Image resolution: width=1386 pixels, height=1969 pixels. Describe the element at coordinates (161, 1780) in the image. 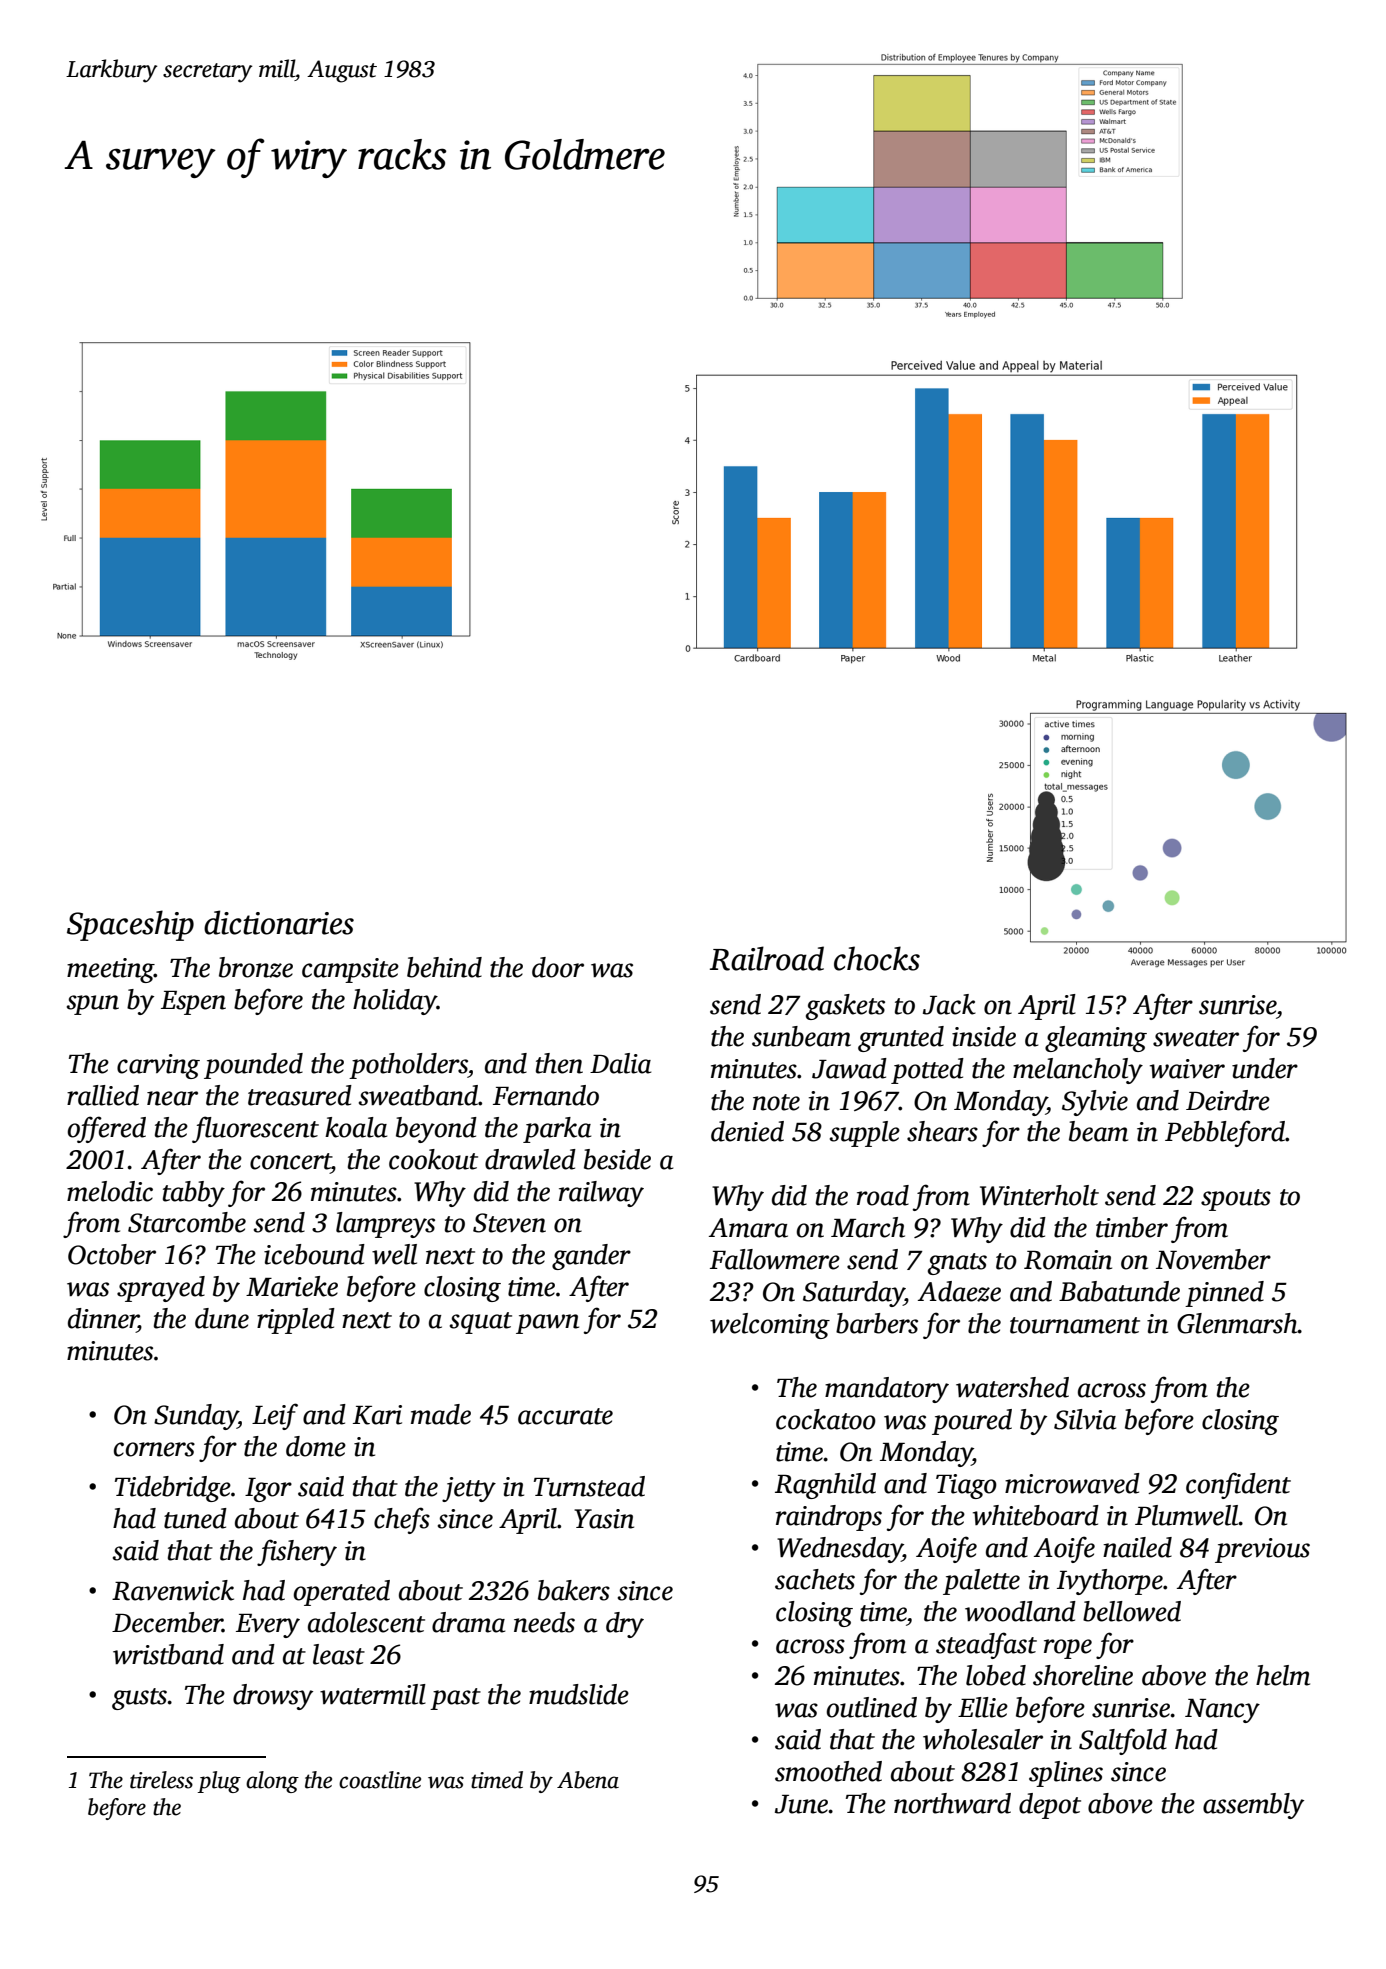

I see `tireless` at that location.
